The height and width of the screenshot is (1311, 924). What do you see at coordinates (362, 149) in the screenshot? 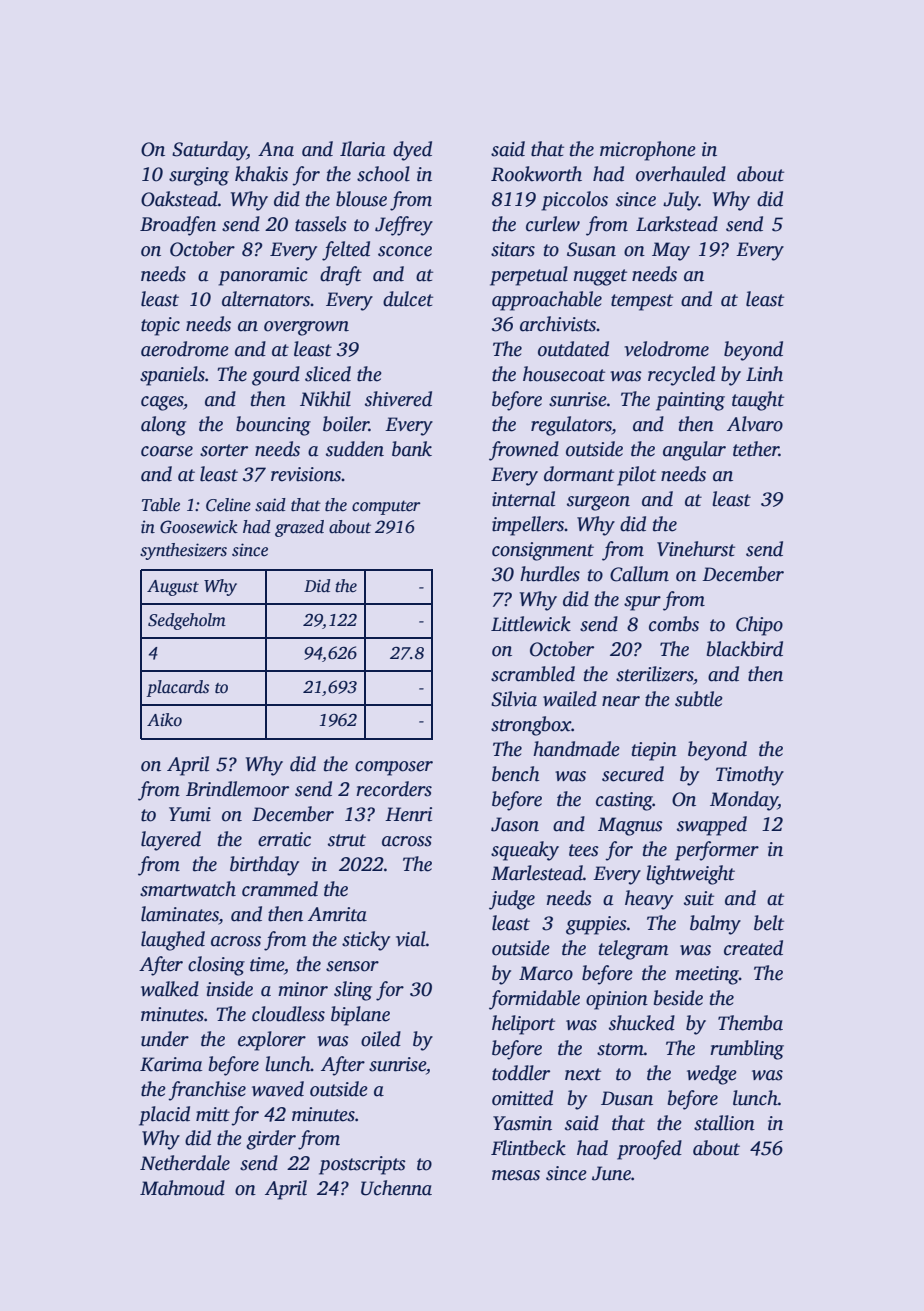
I see `Ilaria` at bounding box center [362, 149].
